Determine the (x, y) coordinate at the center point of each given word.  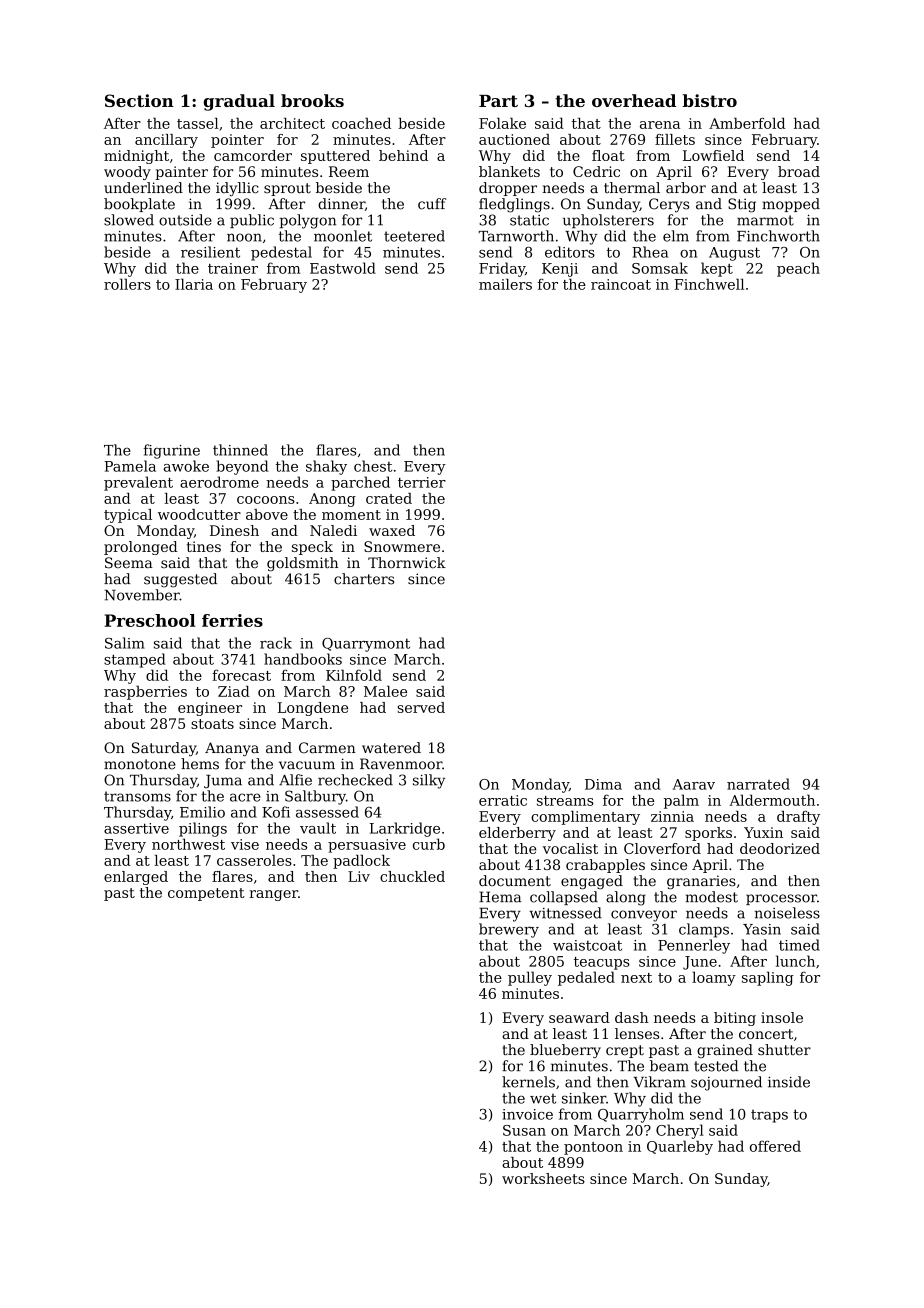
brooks (312, 100)
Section (139, 100)
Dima (603, 784)
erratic (503, 800)
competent (206, 894)
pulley (530, 978)
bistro (710, 100)
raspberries (145, 693)
